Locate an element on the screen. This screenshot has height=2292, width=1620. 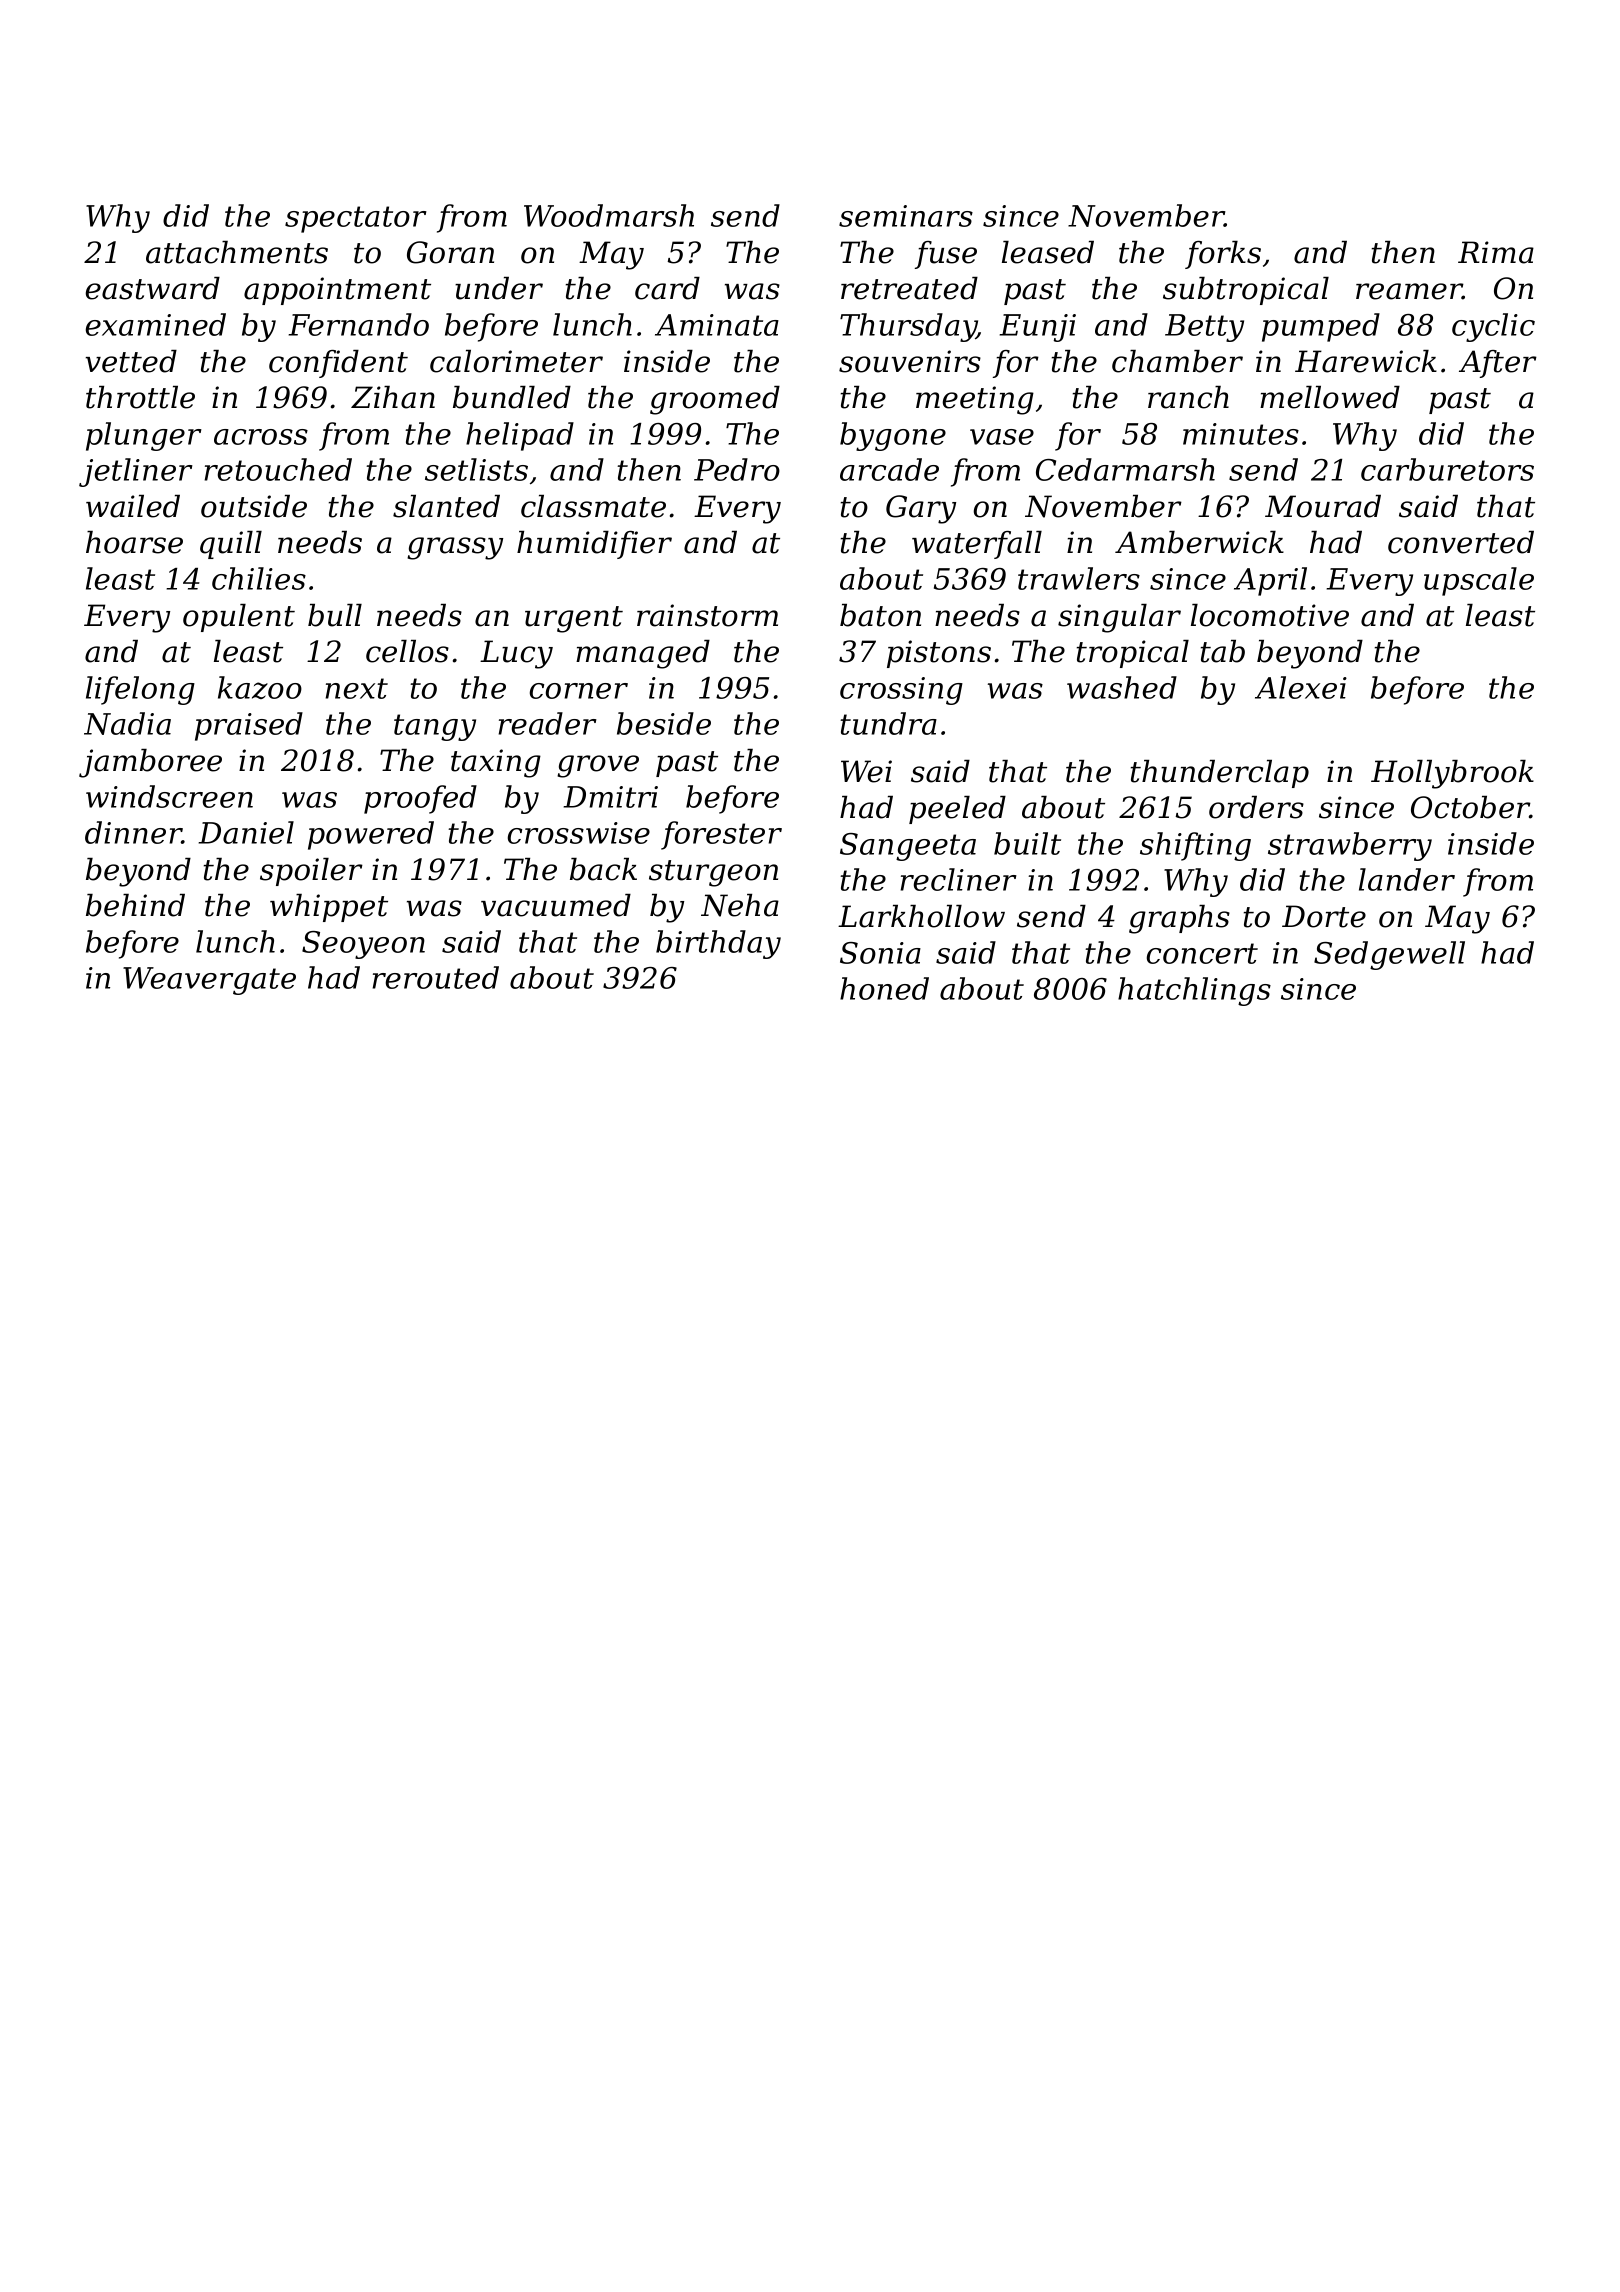
April is located at coordinates (1270, 581).
